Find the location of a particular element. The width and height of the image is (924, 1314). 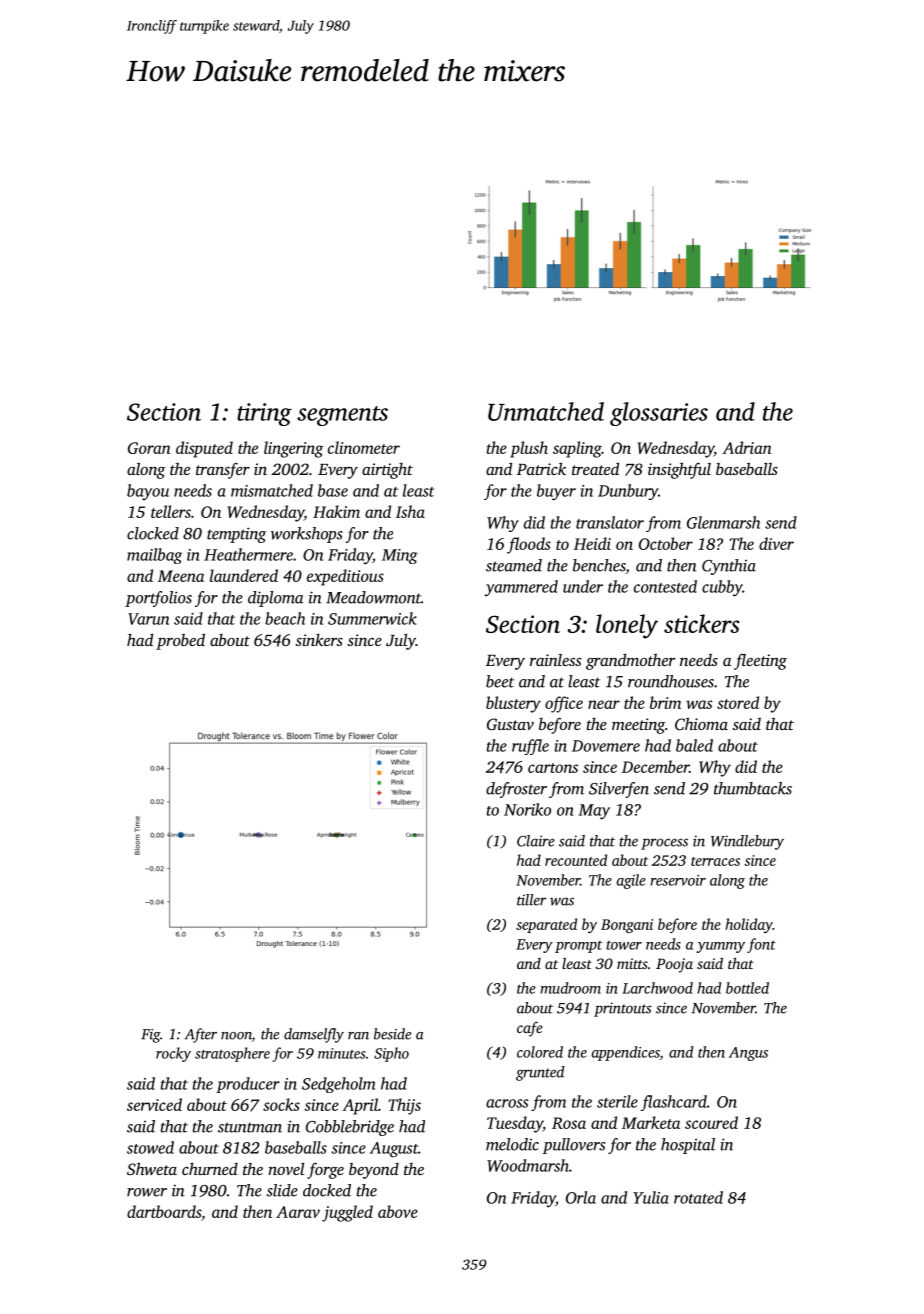

mismatched is located at coordinates (272, 490).
